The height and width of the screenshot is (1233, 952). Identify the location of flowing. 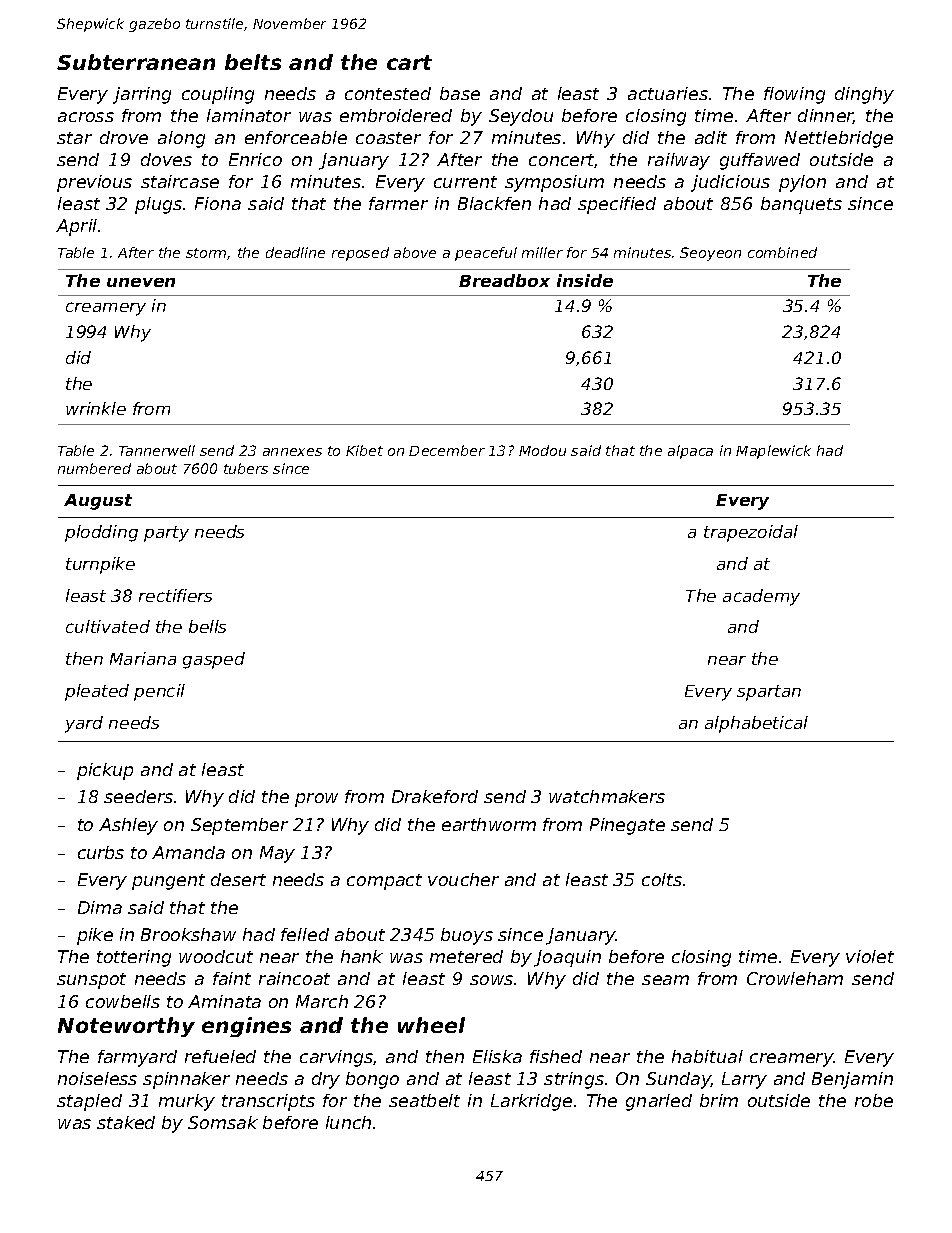
(794, 95).
